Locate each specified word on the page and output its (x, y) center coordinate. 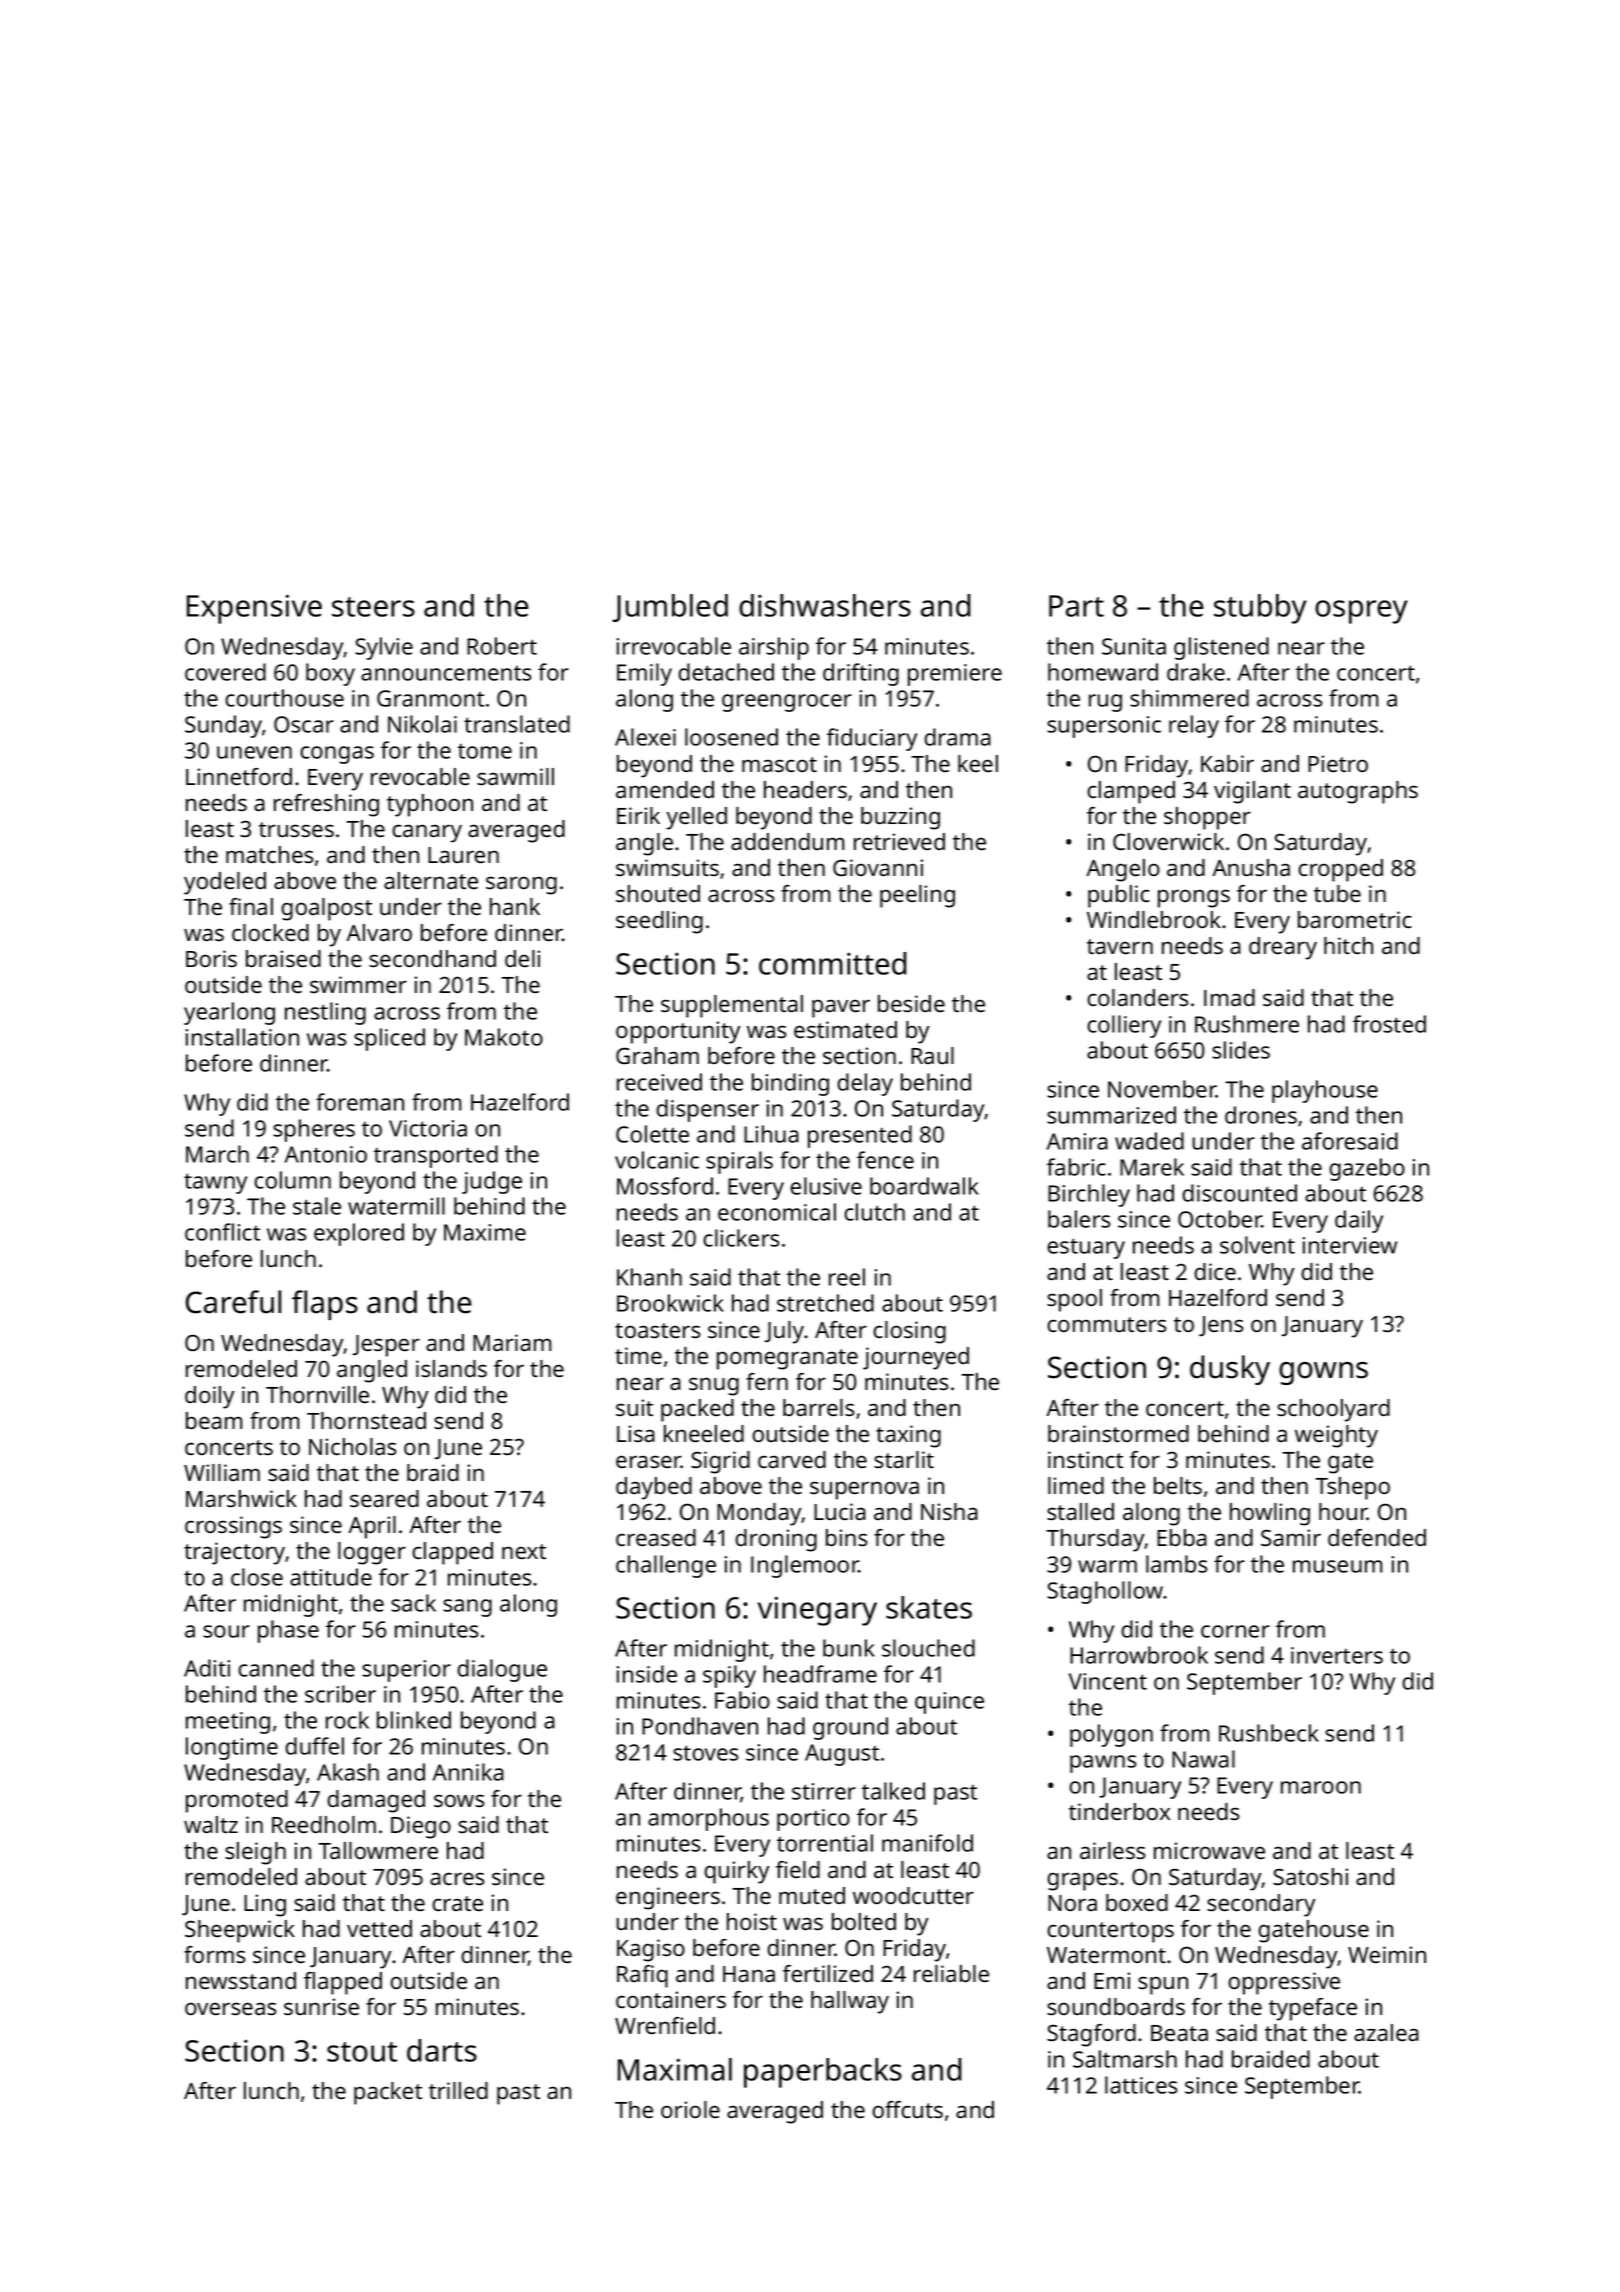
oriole (690, 2109)
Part (1076, 606)
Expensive (254, 609)
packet (388, 2093)
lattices (1141, 2085)
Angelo (1123, 870)
